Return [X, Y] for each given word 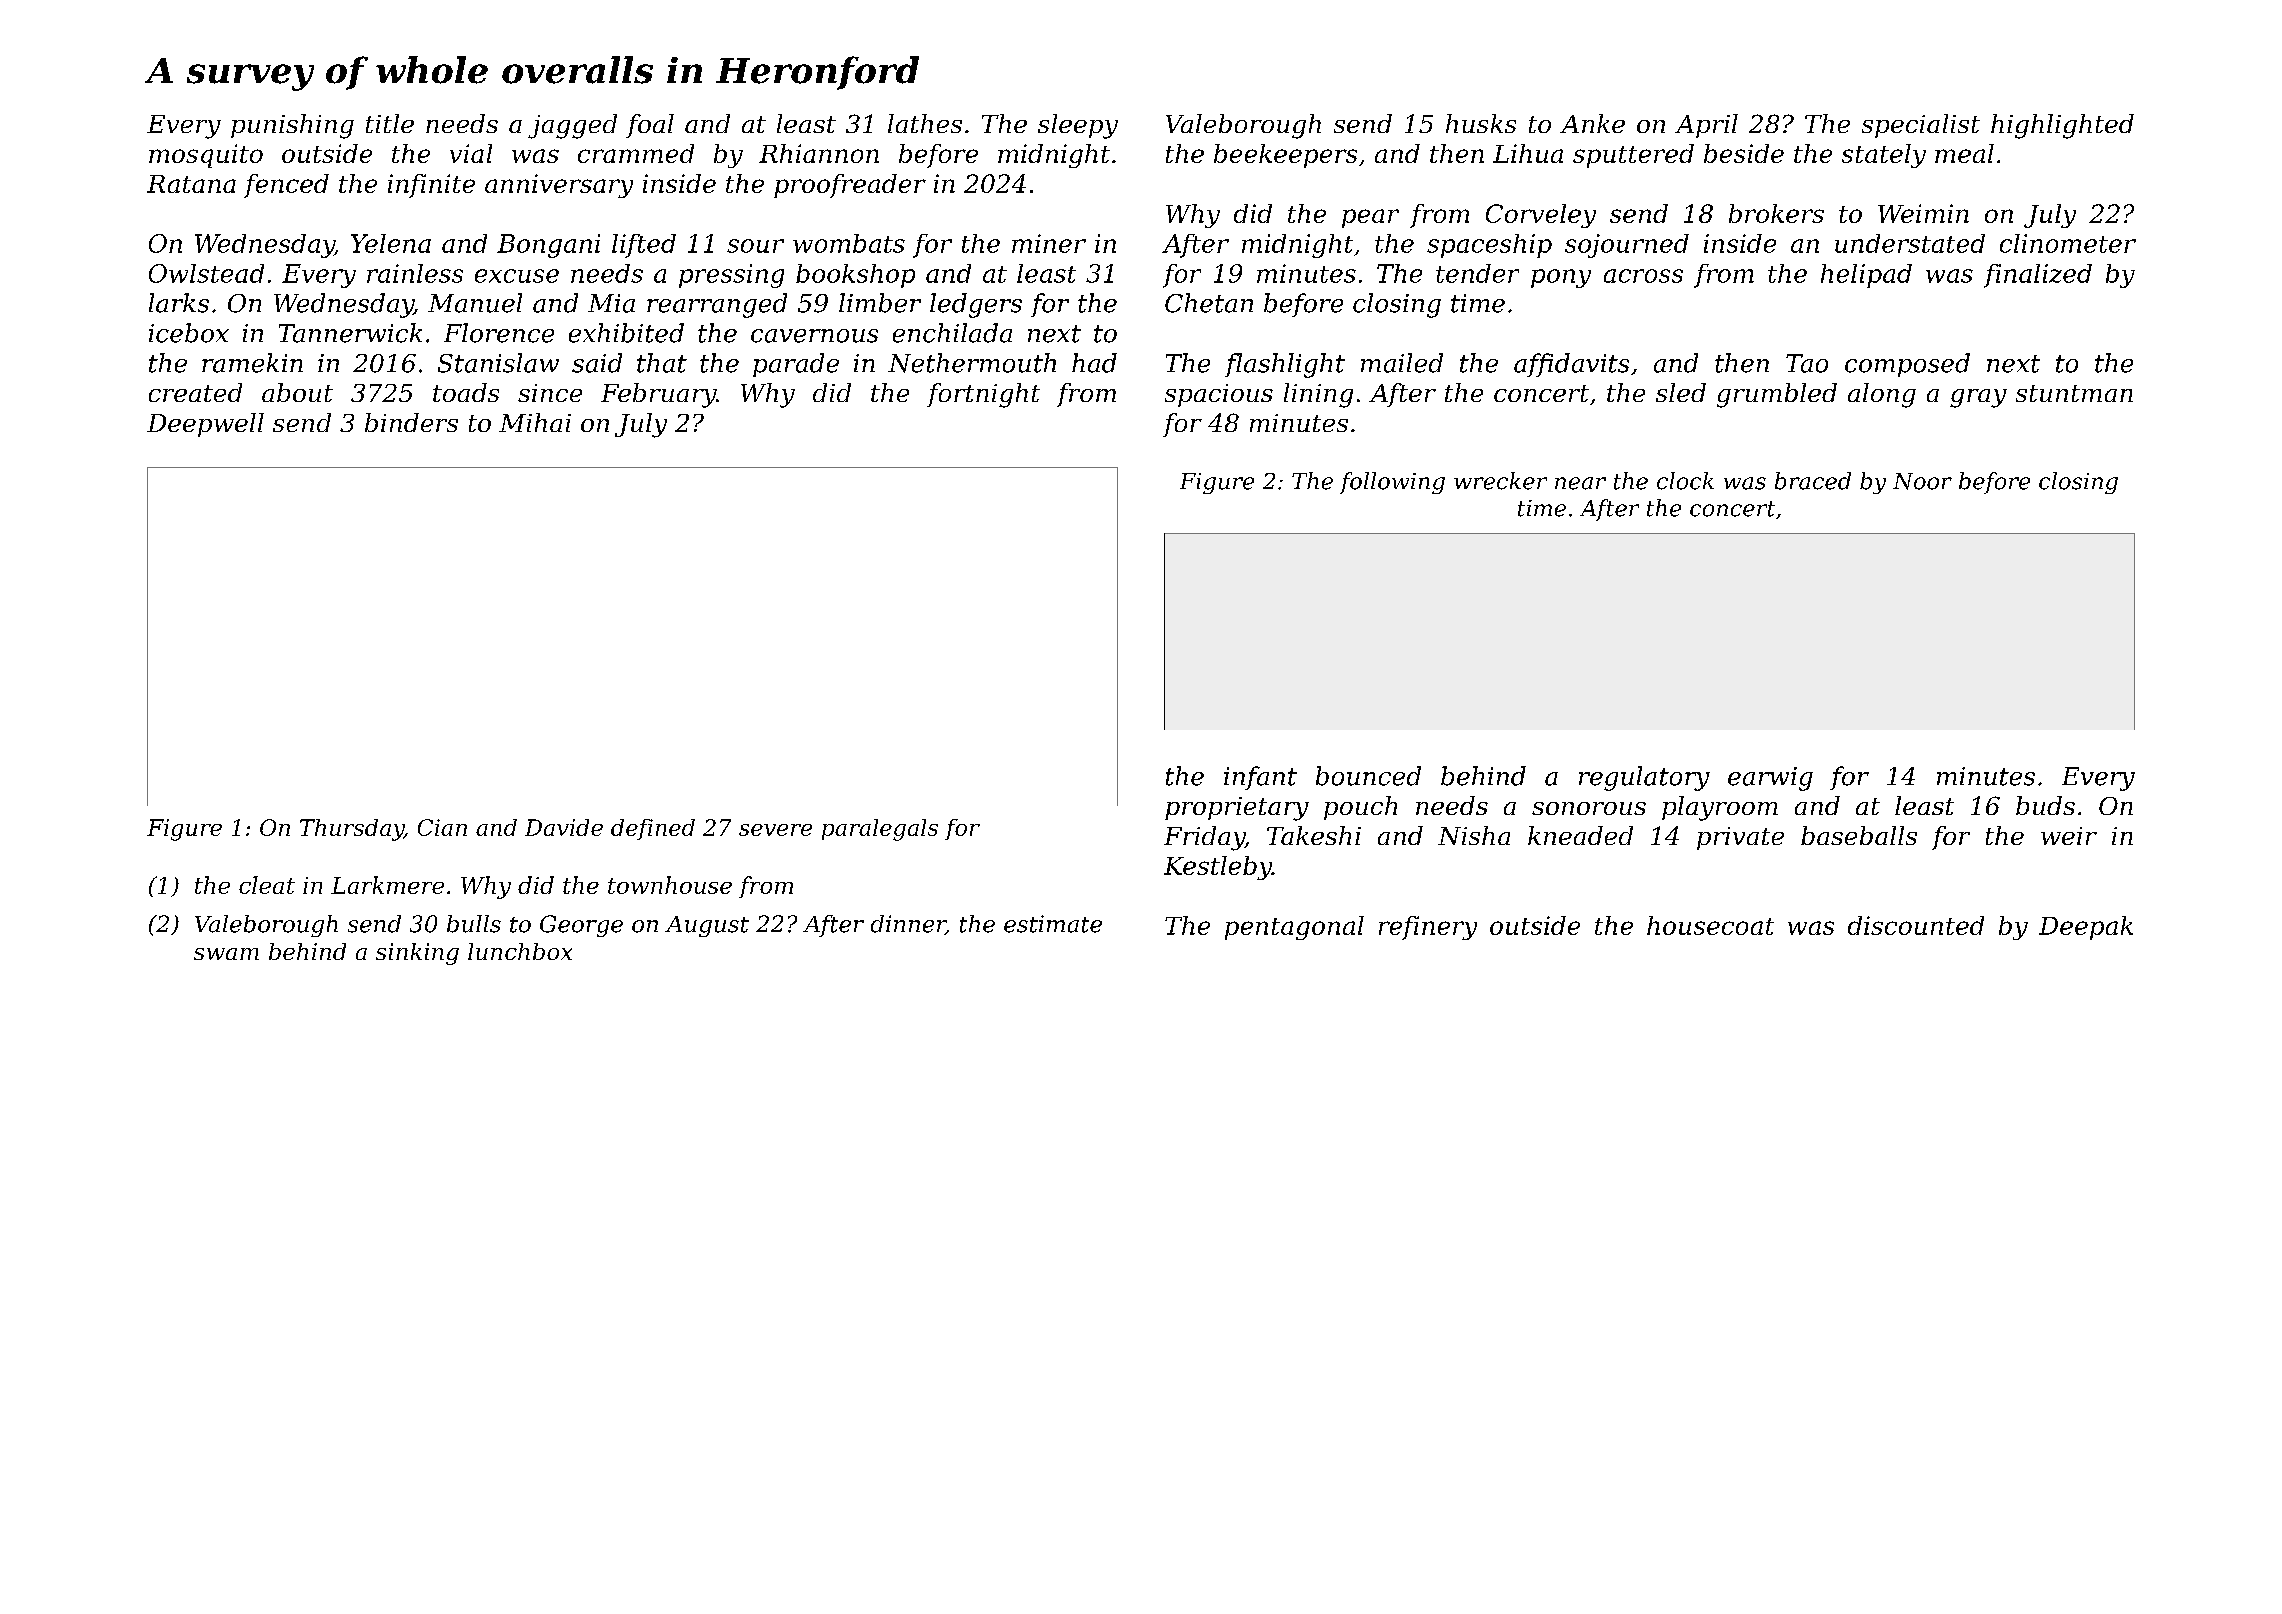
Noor [1922, 481]
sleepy [1078, 126]
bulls [474, 924]
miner [1049, 243]
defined [653, 829]
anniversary [559, 186]
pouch [1360, 808]
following [1392, 483]
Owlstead [206, 273]
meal [1964, 153]
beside [1744, 153]
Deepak [2086, 928]
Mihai [535, 422]
